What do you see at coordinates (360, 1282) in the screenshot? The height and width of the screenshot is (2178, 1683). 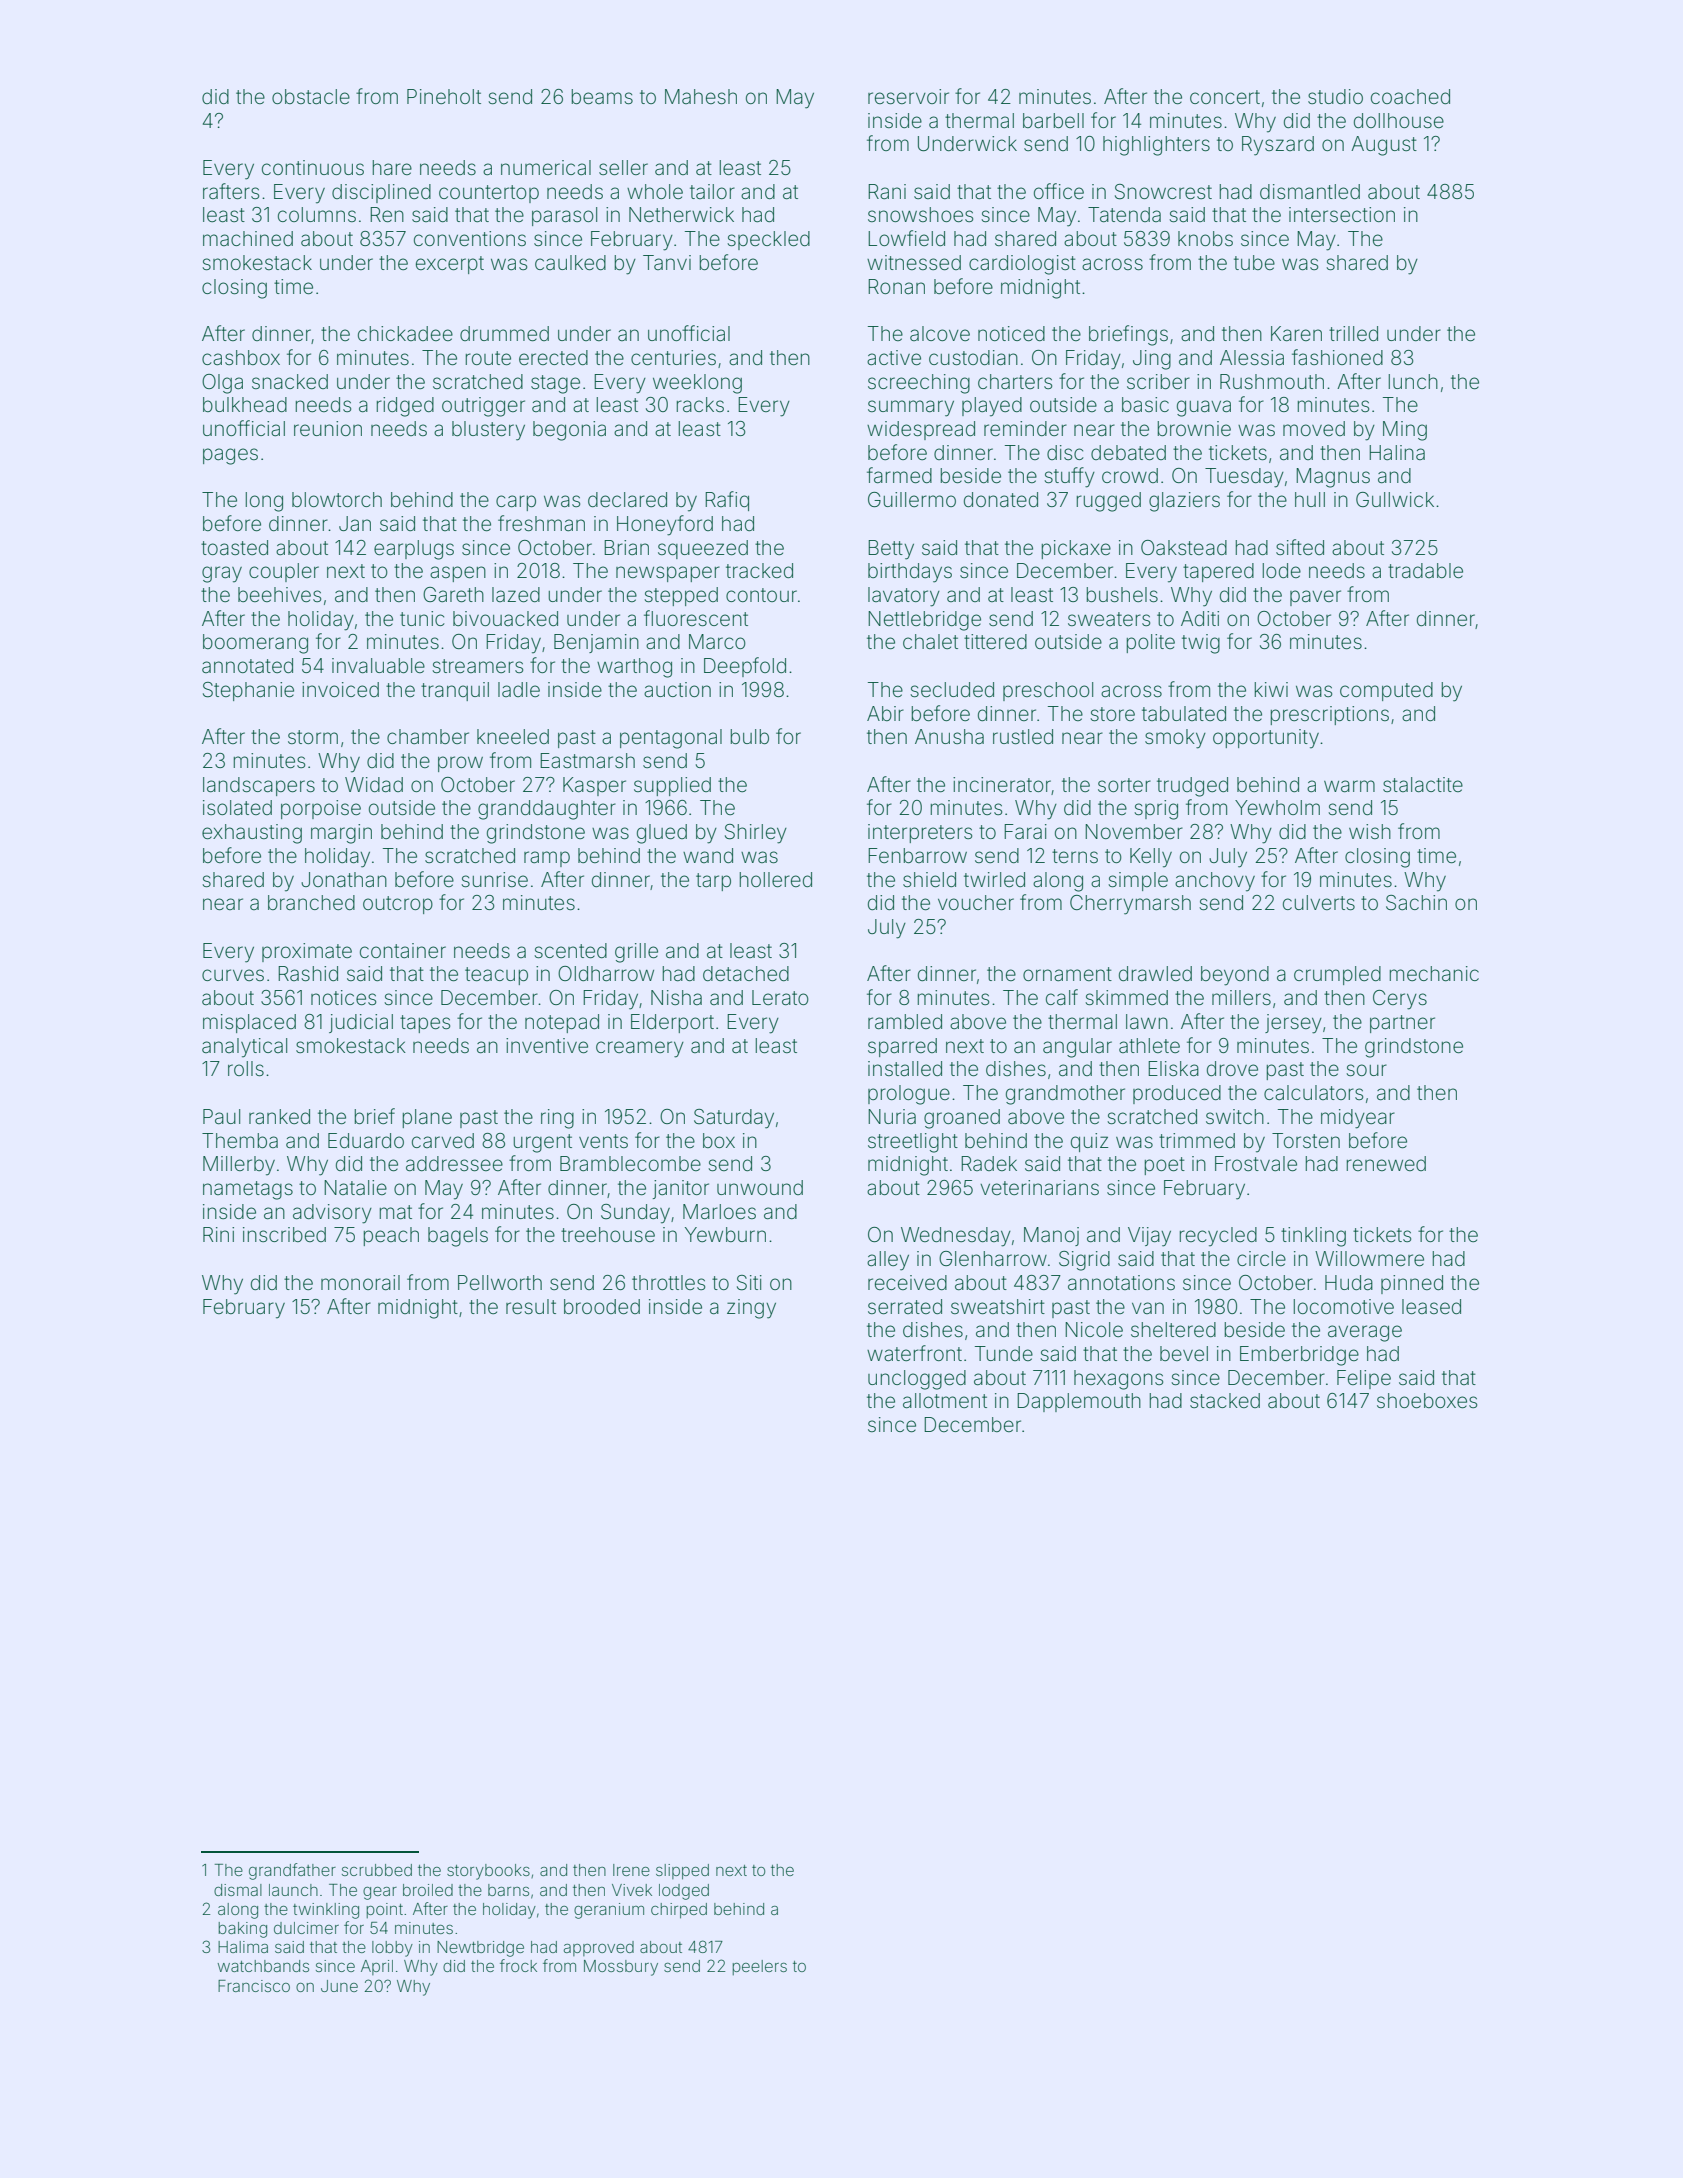 I see `monorail` at bounding box center [360, 1282].
